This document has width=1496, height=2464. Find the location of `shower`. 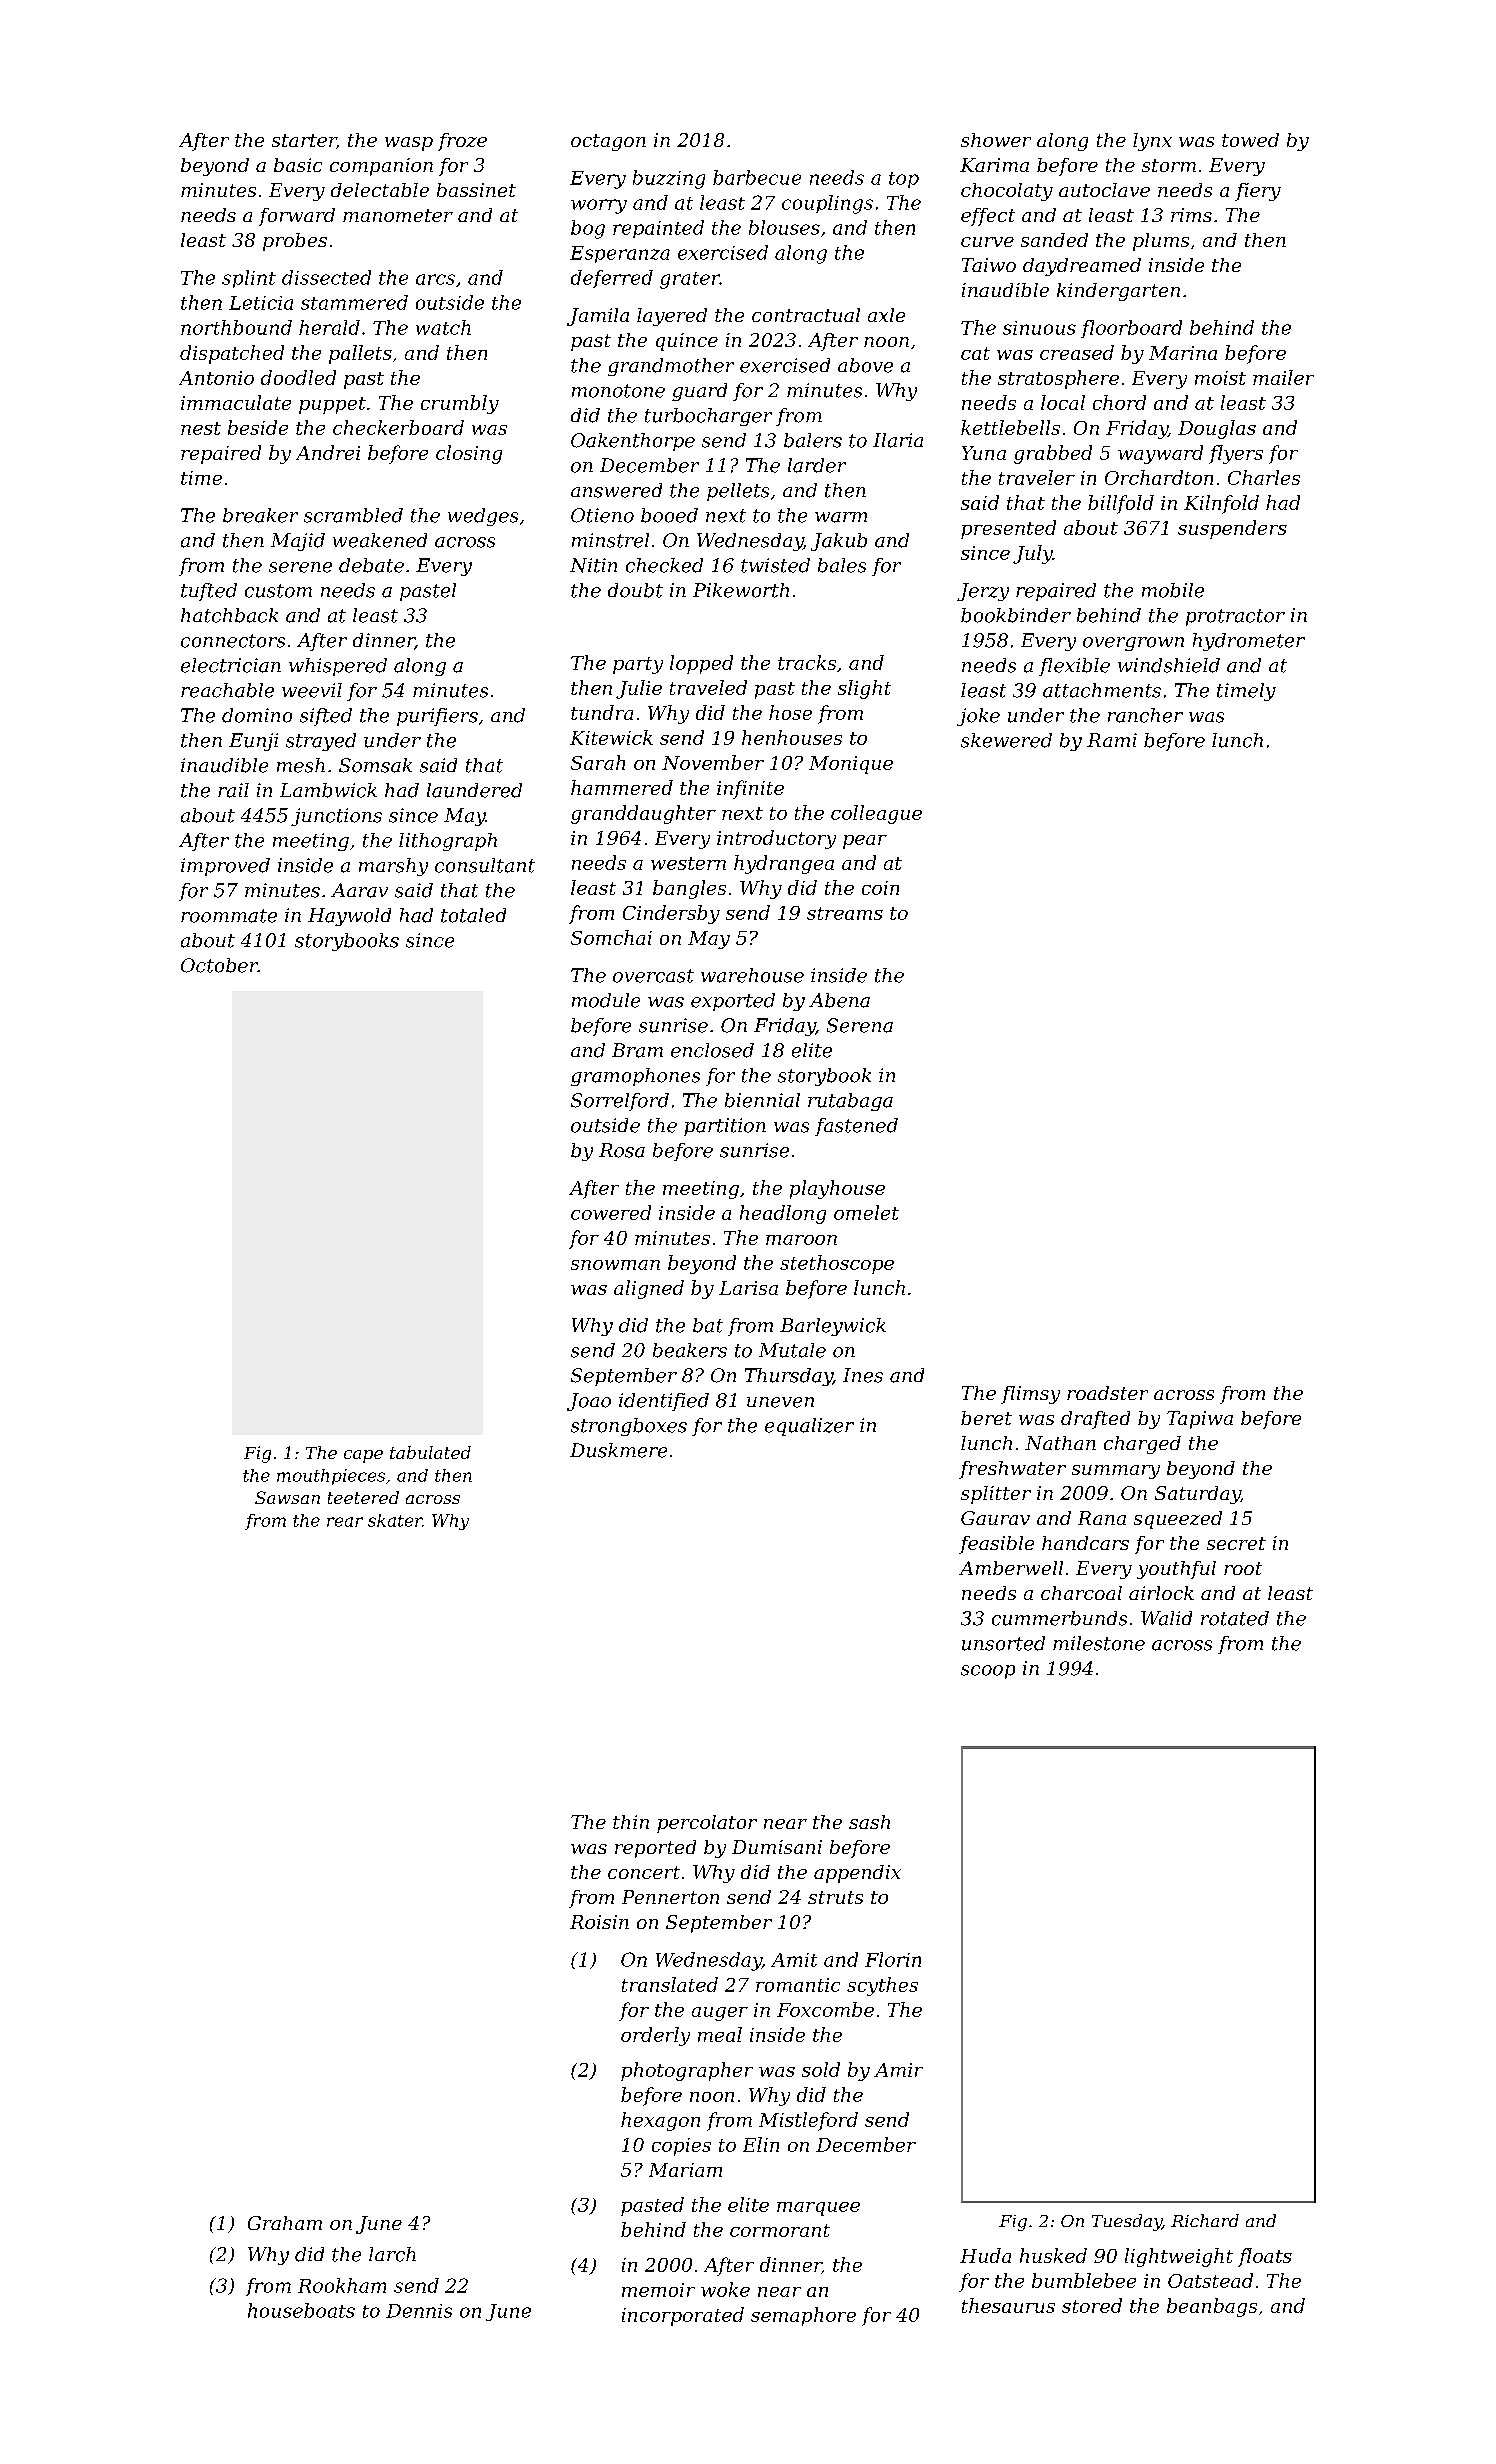

shower is located at coordinates (996, 140).
